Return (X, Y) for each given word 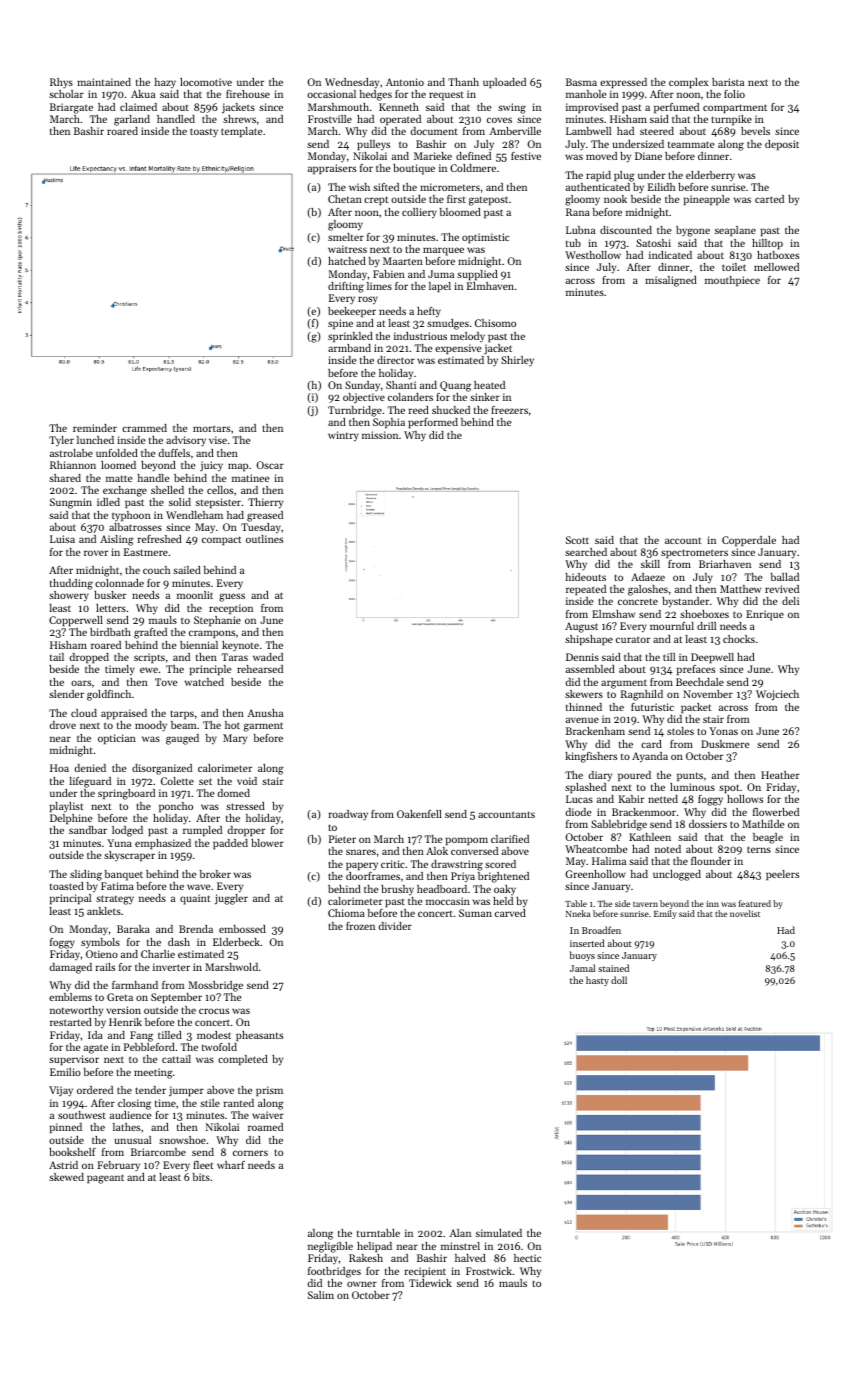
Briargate (71, 108)
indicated (670, 255)
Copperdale (749, 541)
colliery (419, 213)
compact (221, 540)
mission (380, 435)
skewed (66, 1177)
